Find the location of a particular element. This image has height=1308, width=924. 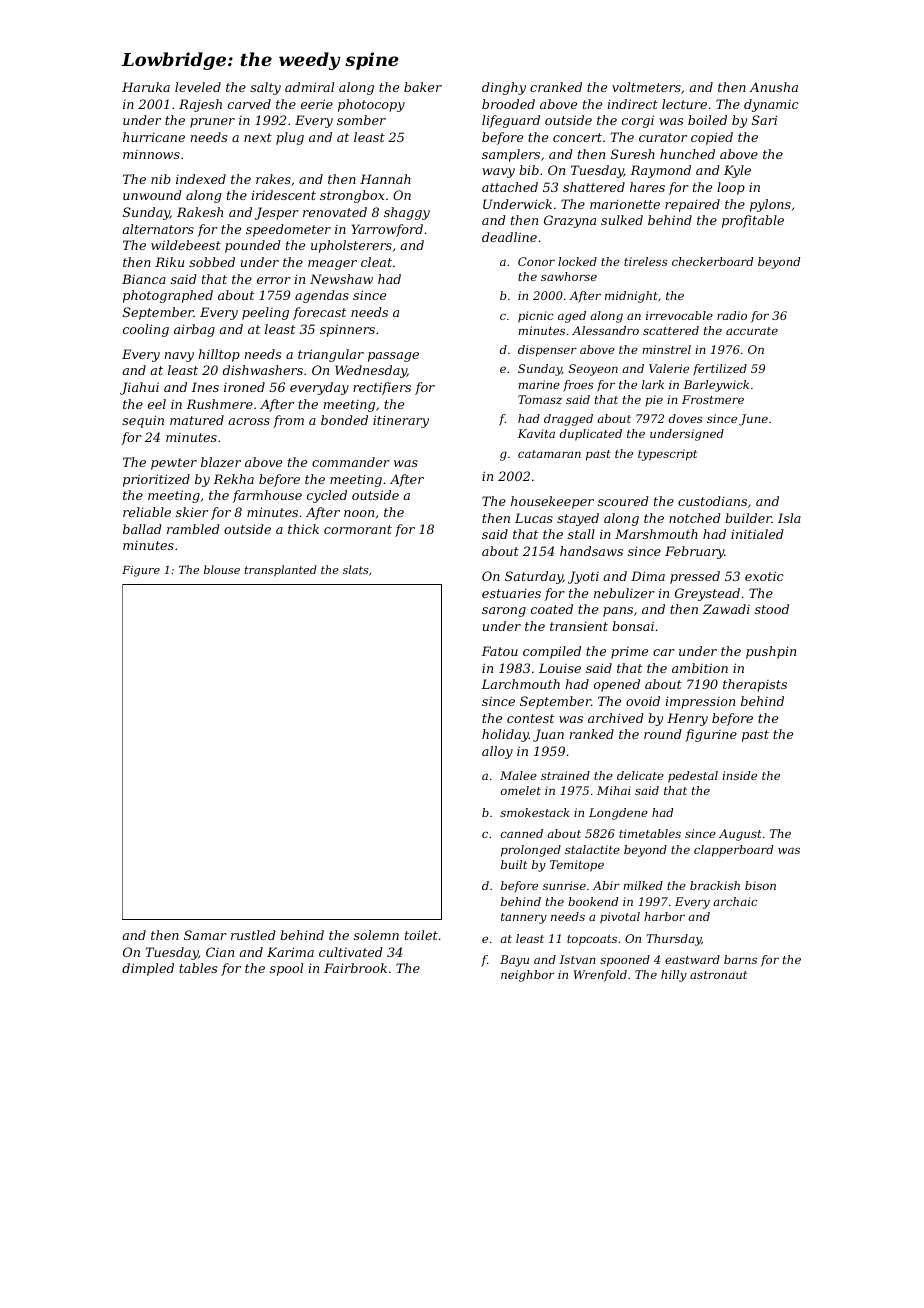

Conor is located at coordinates (536, 261).
